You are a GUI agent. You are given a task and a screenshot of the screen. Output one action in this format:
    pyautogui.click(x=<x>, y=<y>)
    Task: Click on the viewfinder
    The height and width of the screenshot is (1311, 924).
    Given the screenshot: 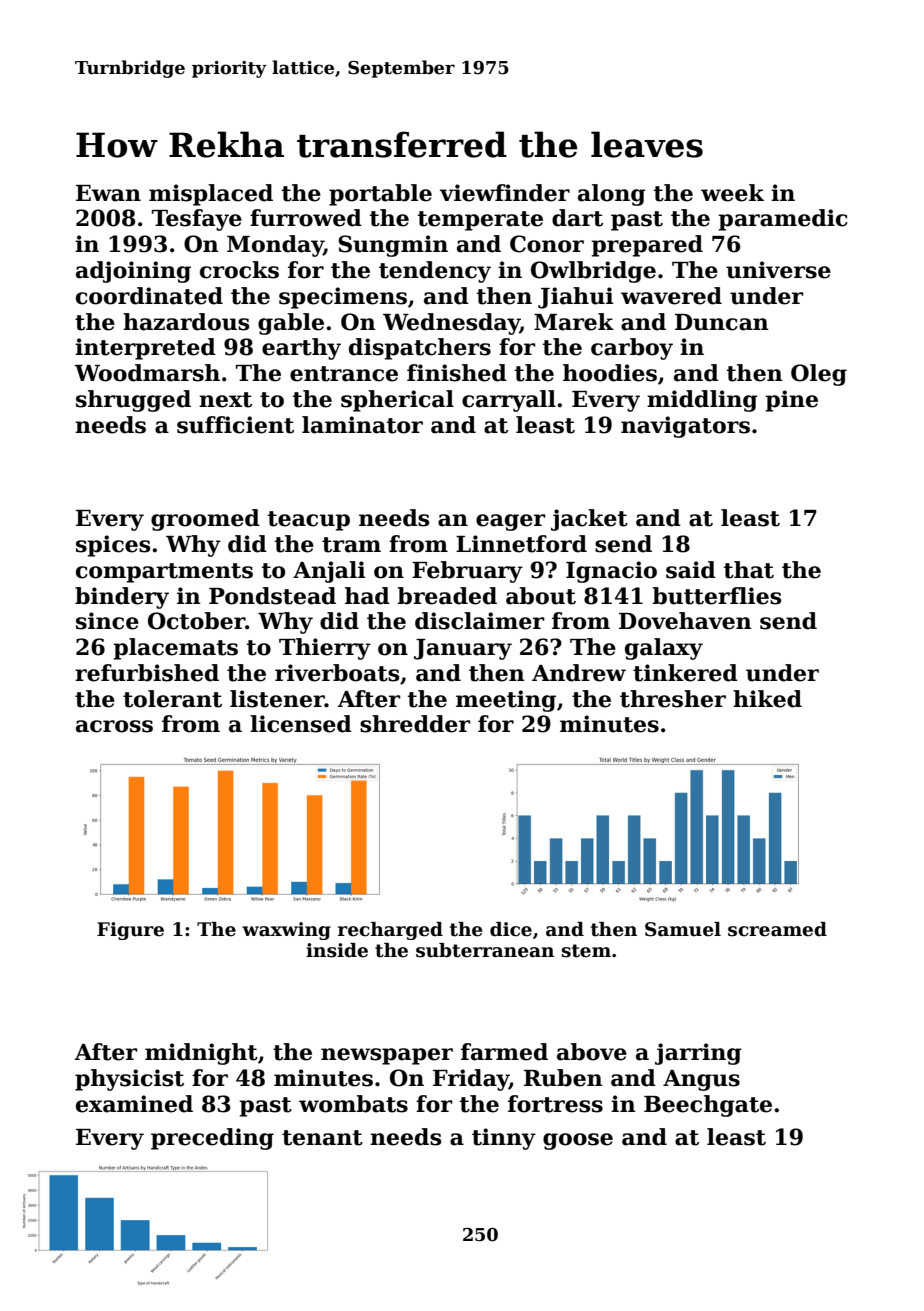 What is the action you would take?
    pyautogui.click(x=505, y=193)
